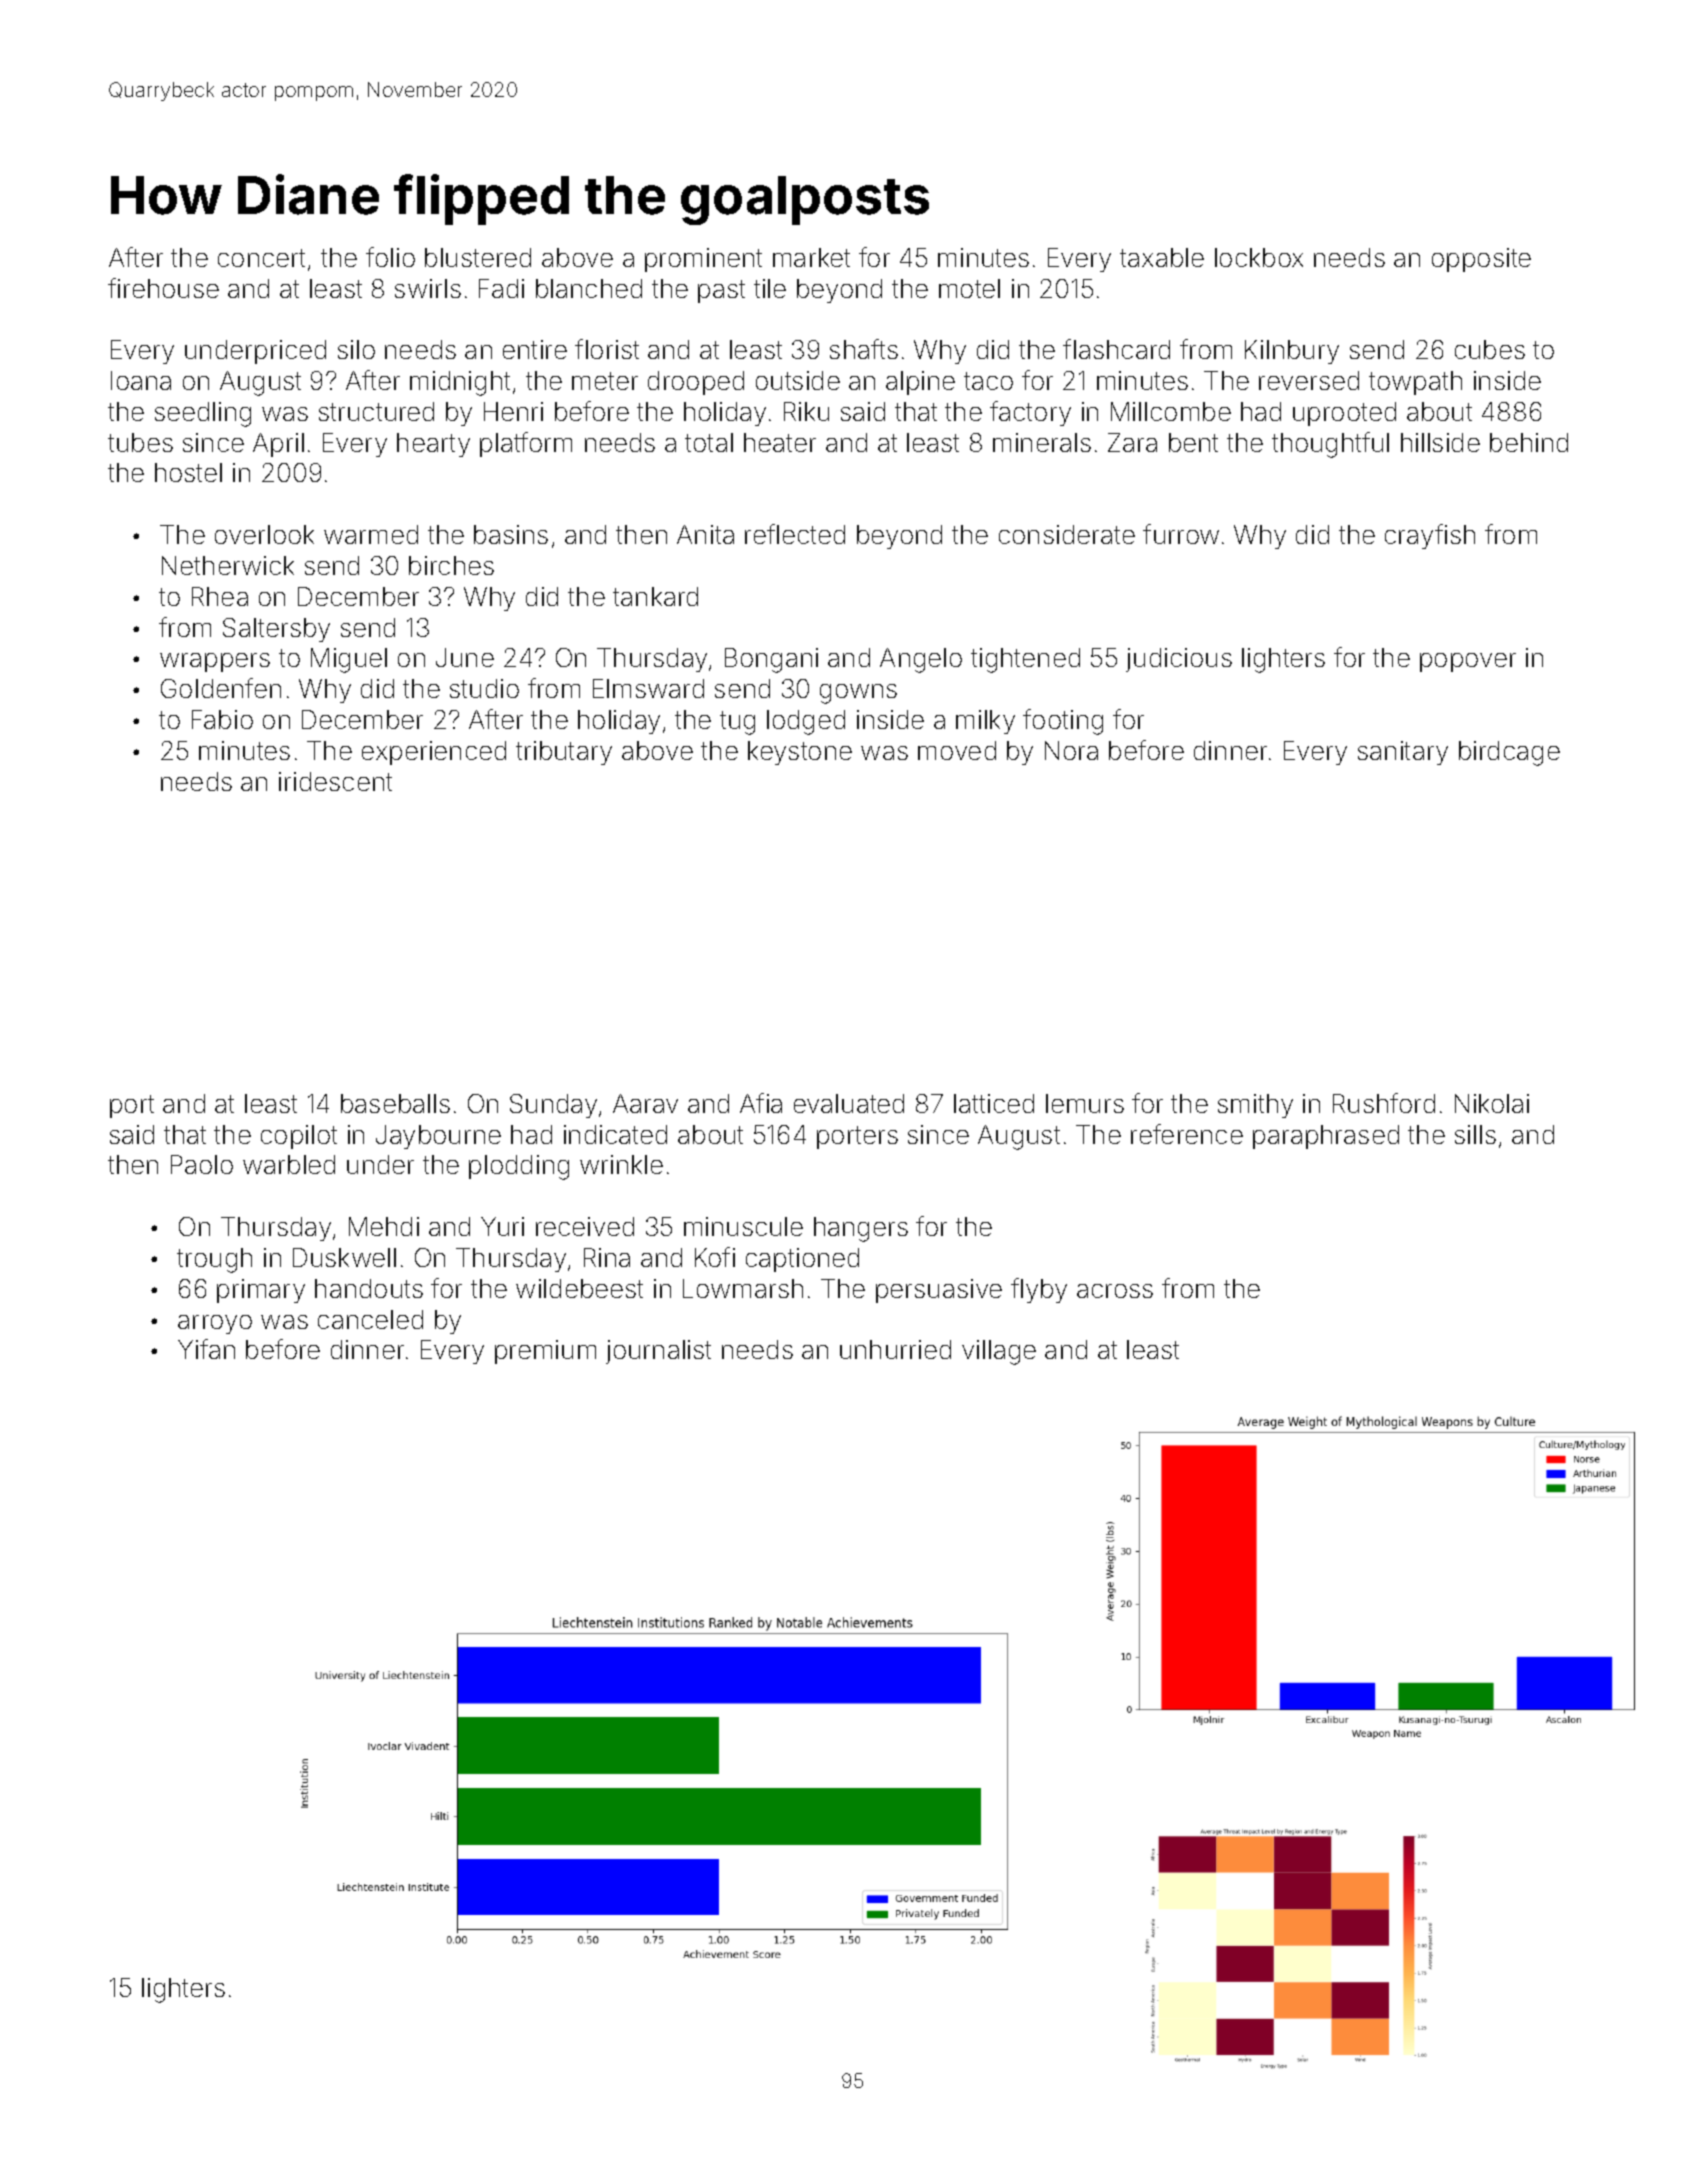 The width and height of the page is (1683, 2178). Describe the element at coordinates (999, 1352) in the page. I see `village` at that location.
